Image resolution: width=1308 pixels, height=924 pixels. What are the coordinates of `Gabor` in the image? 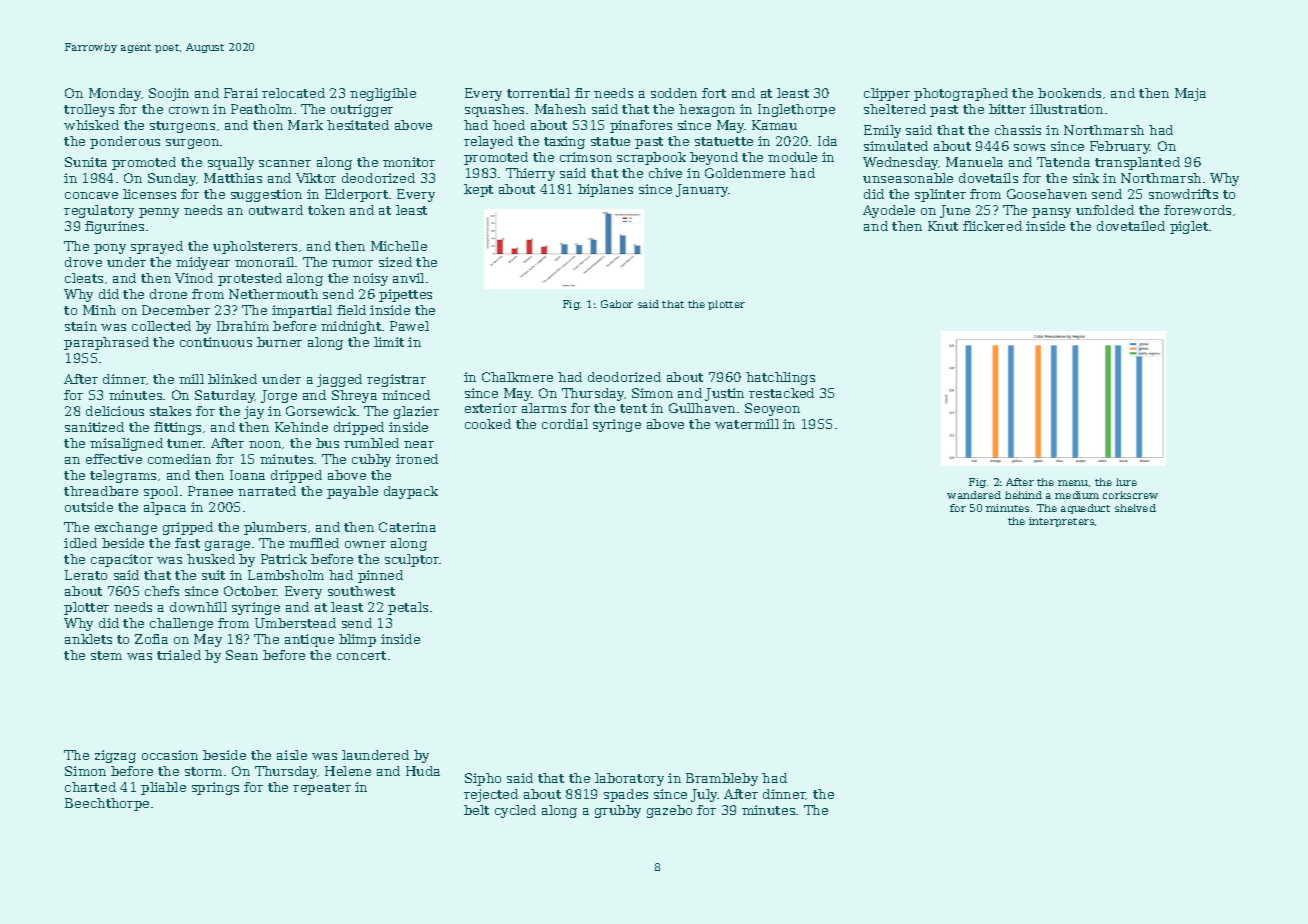 It's located at (617, 304).
